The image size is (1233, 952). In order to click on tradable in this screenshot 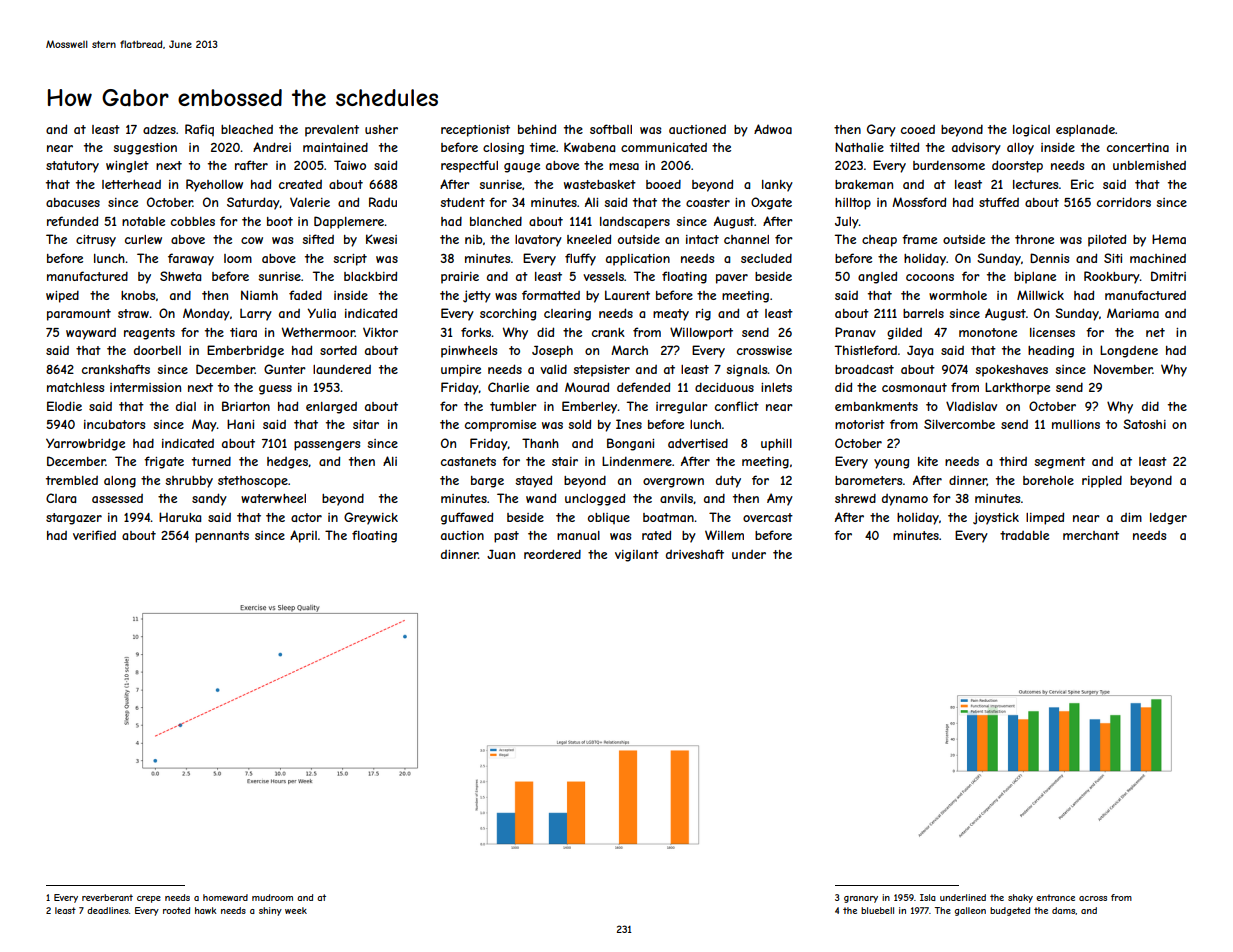, I will do `click(1024, 535)`.
